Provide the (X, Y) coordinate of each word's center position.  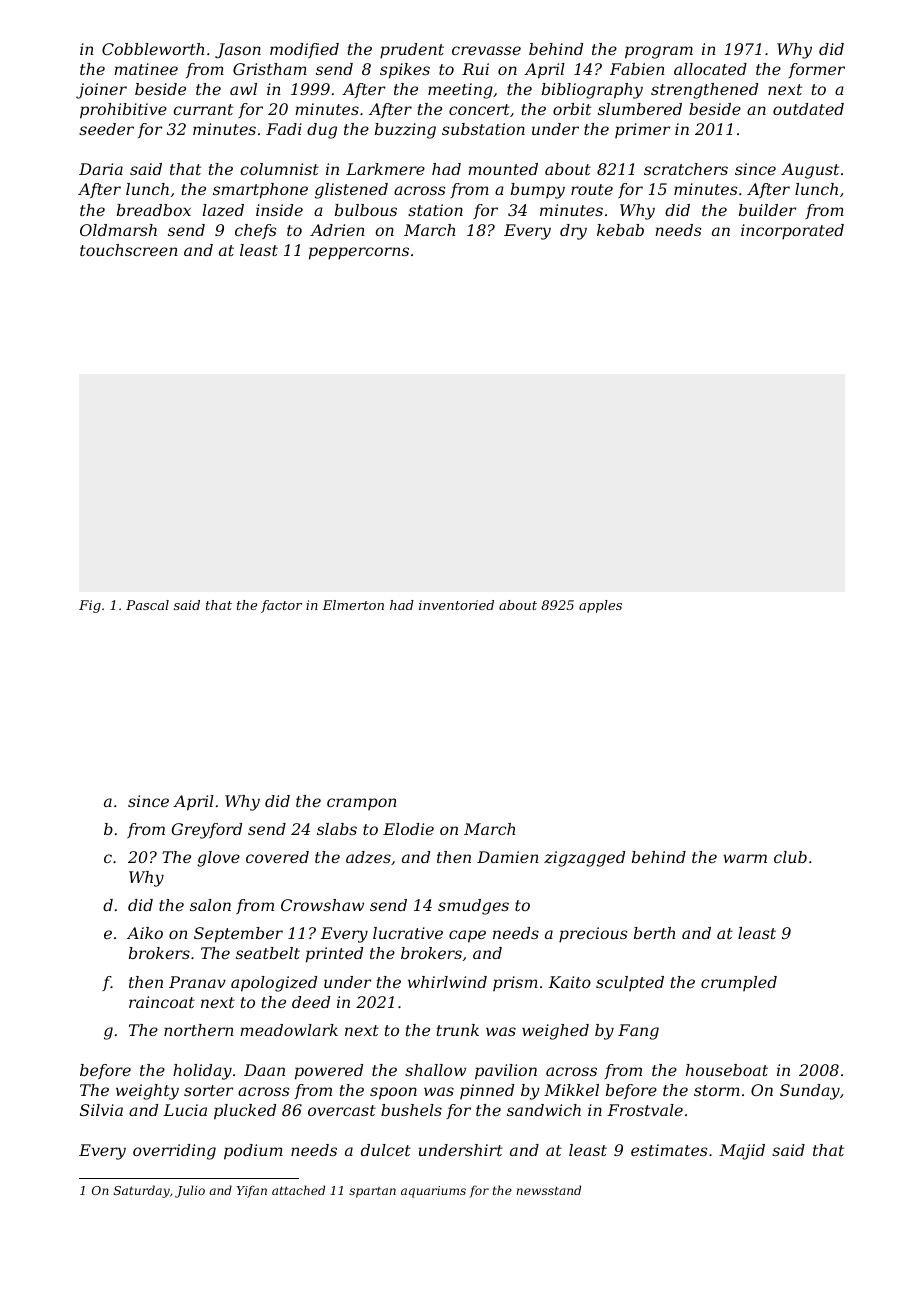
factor (281, 606)
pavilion (506, 1072)
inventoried (456, 605)
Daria (101, 169)
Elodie (408, 829)
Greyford (207, 831)
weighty (147, 1092)
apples (600, 606)
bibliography (592, 91)
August (810, 171)
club (790, 857)
